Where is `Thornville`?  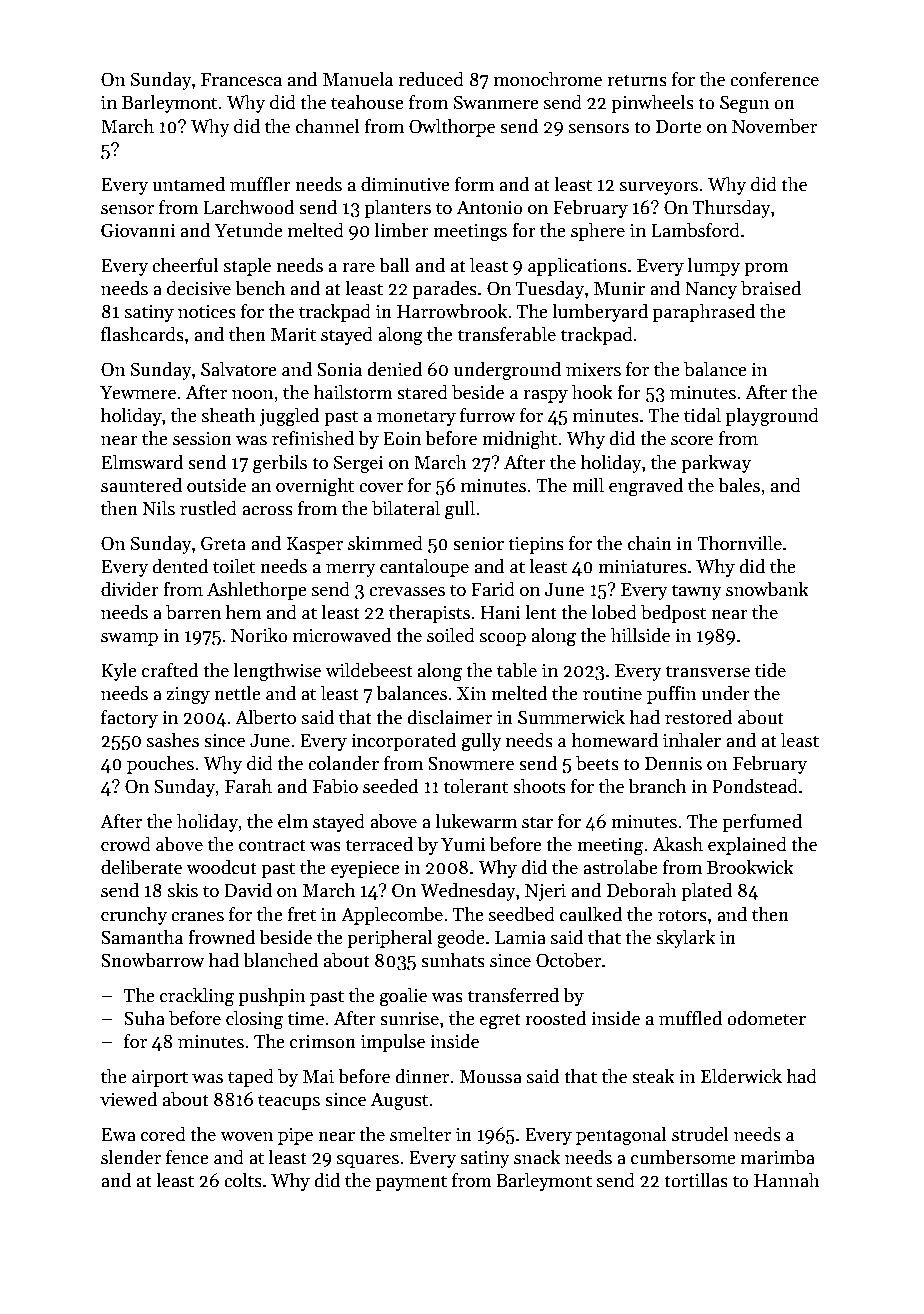 Thornville is located at coordinates (739, 543).
